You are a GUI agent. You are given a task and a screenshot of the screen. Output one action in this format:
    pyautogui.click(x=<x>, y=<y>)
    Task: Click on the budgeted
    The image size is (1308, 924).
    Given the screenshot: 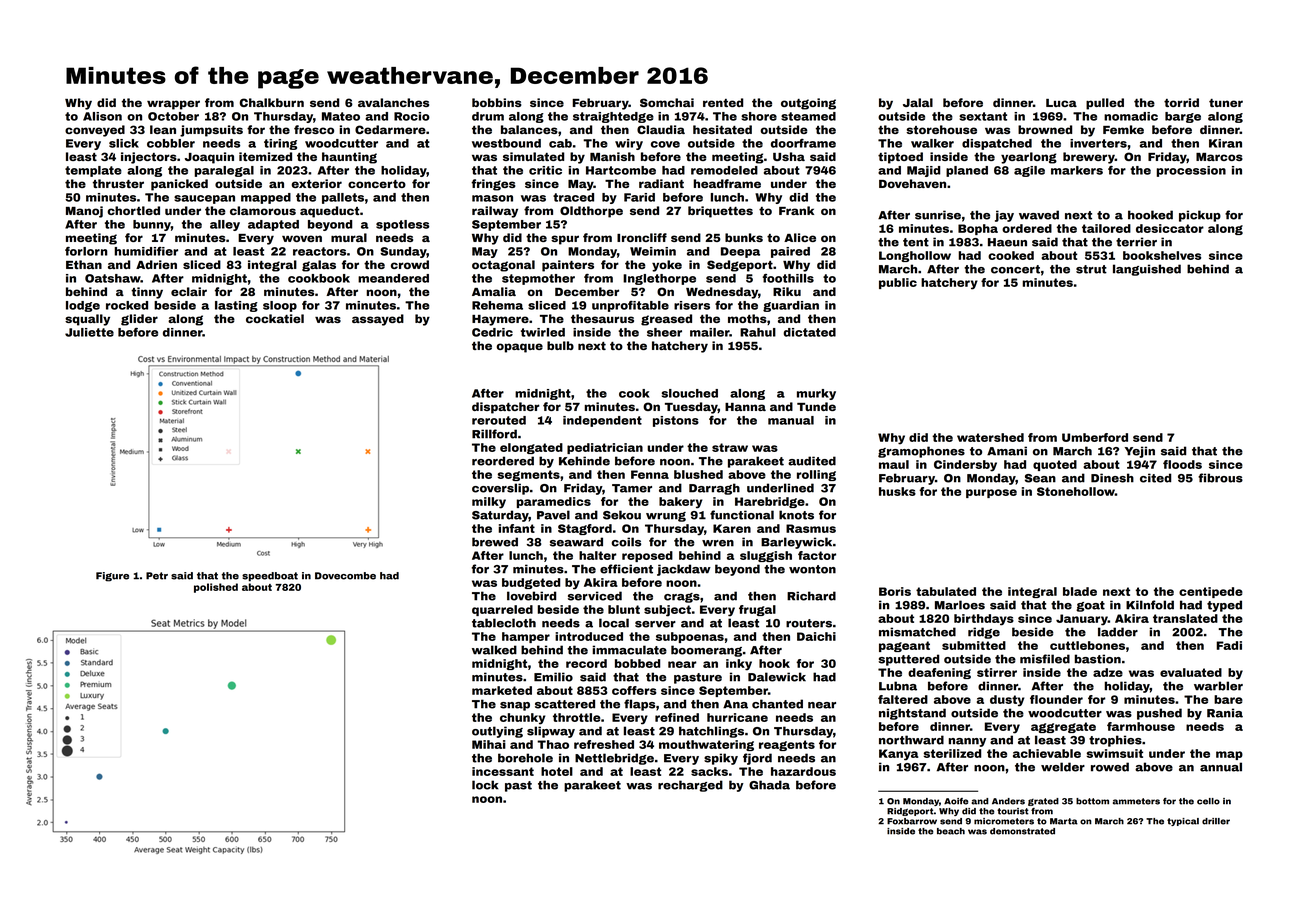 What is the action you would take?
    pyautogui.click(x=531, y=583)
